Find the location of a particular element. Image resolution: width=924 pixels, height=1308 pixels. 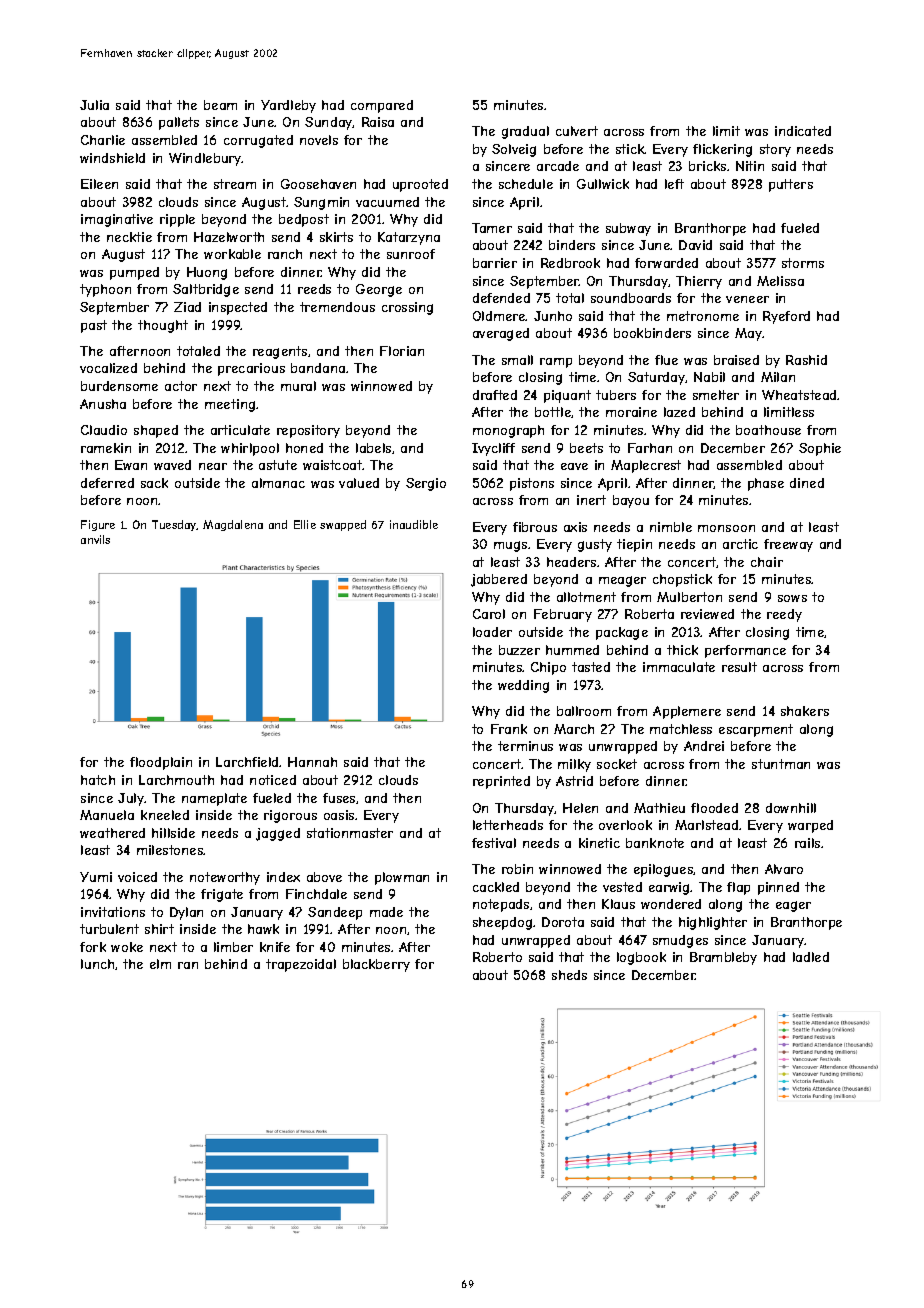

bayou is located at coordinates (631, 501).
